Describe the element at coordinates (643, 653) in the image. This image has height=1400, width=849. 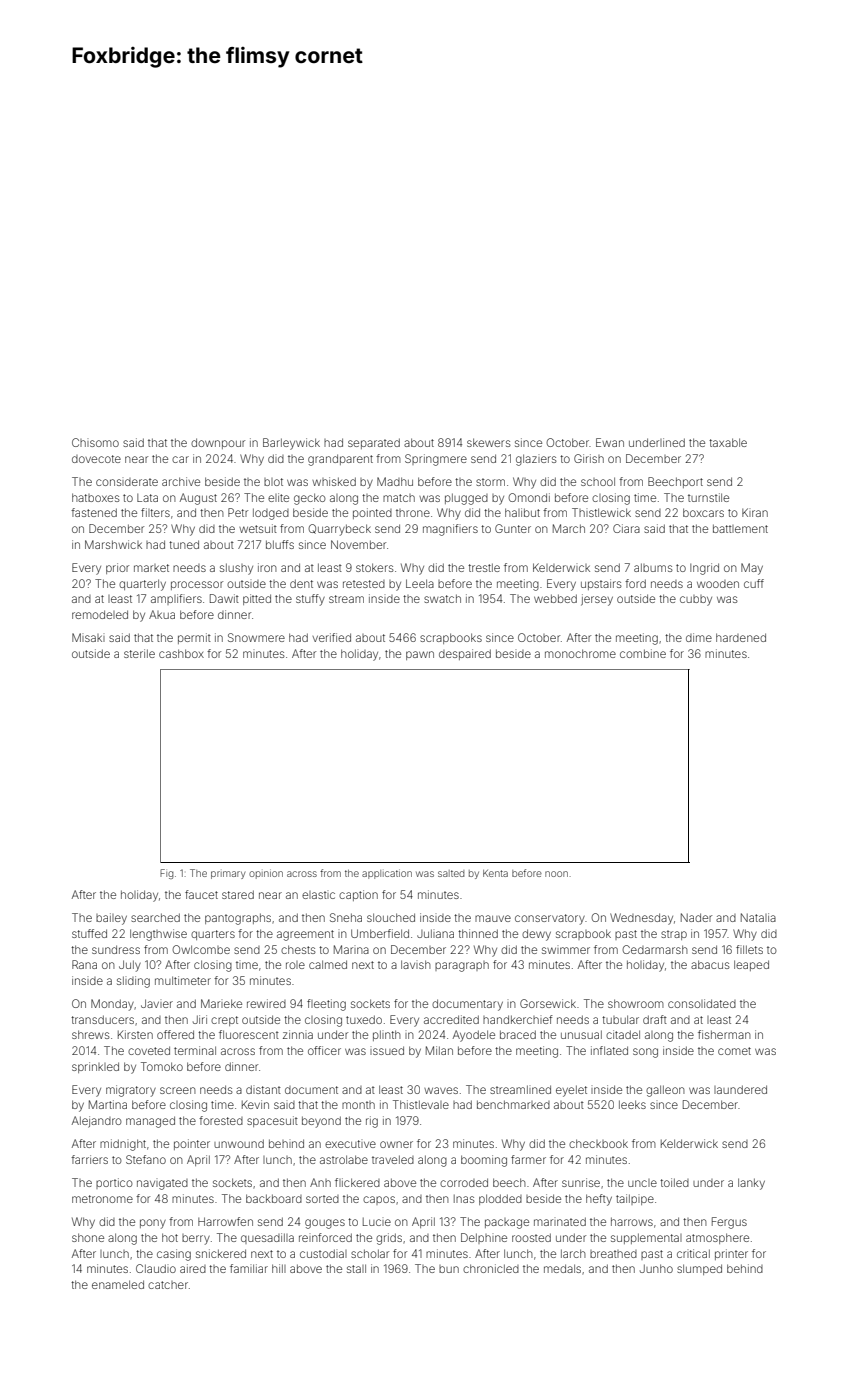
I see `combine` at that location.
